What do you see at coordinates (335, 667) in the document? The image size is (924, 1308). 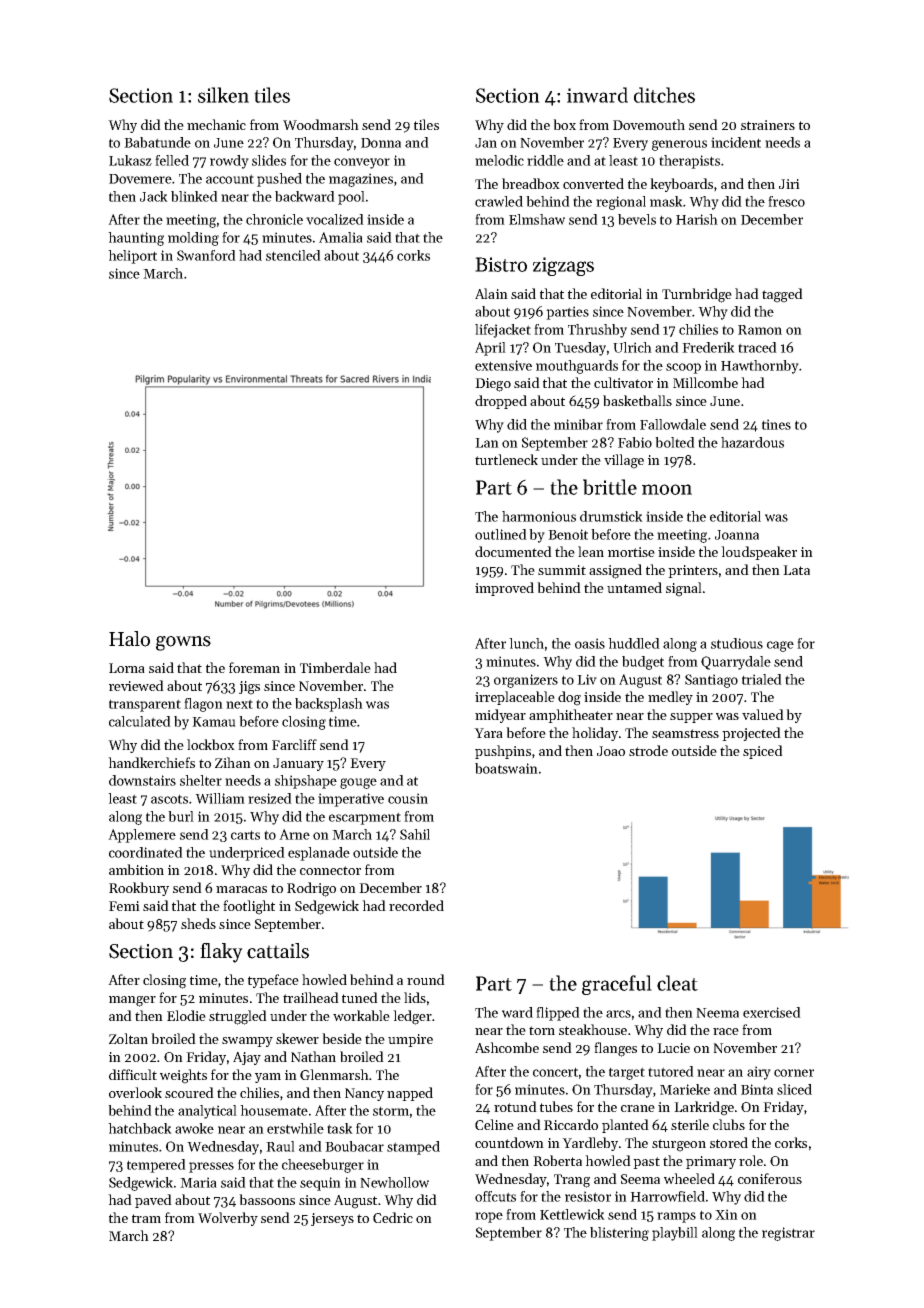 I see `Timberdale` at bounding box center [335, 667].
